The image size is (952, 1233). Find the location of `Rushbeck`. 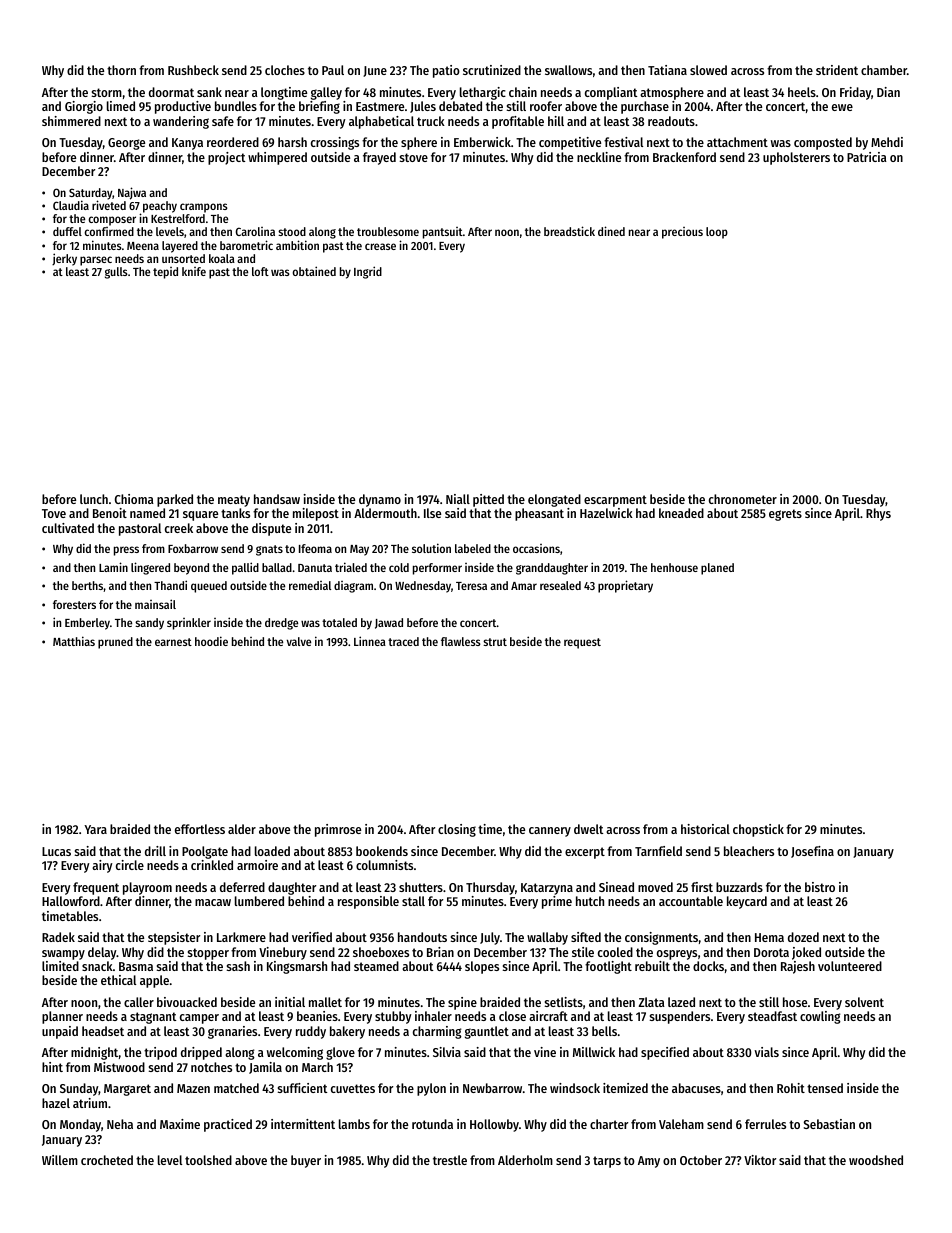

Rushbeck is located at coordinates (193, 70).
